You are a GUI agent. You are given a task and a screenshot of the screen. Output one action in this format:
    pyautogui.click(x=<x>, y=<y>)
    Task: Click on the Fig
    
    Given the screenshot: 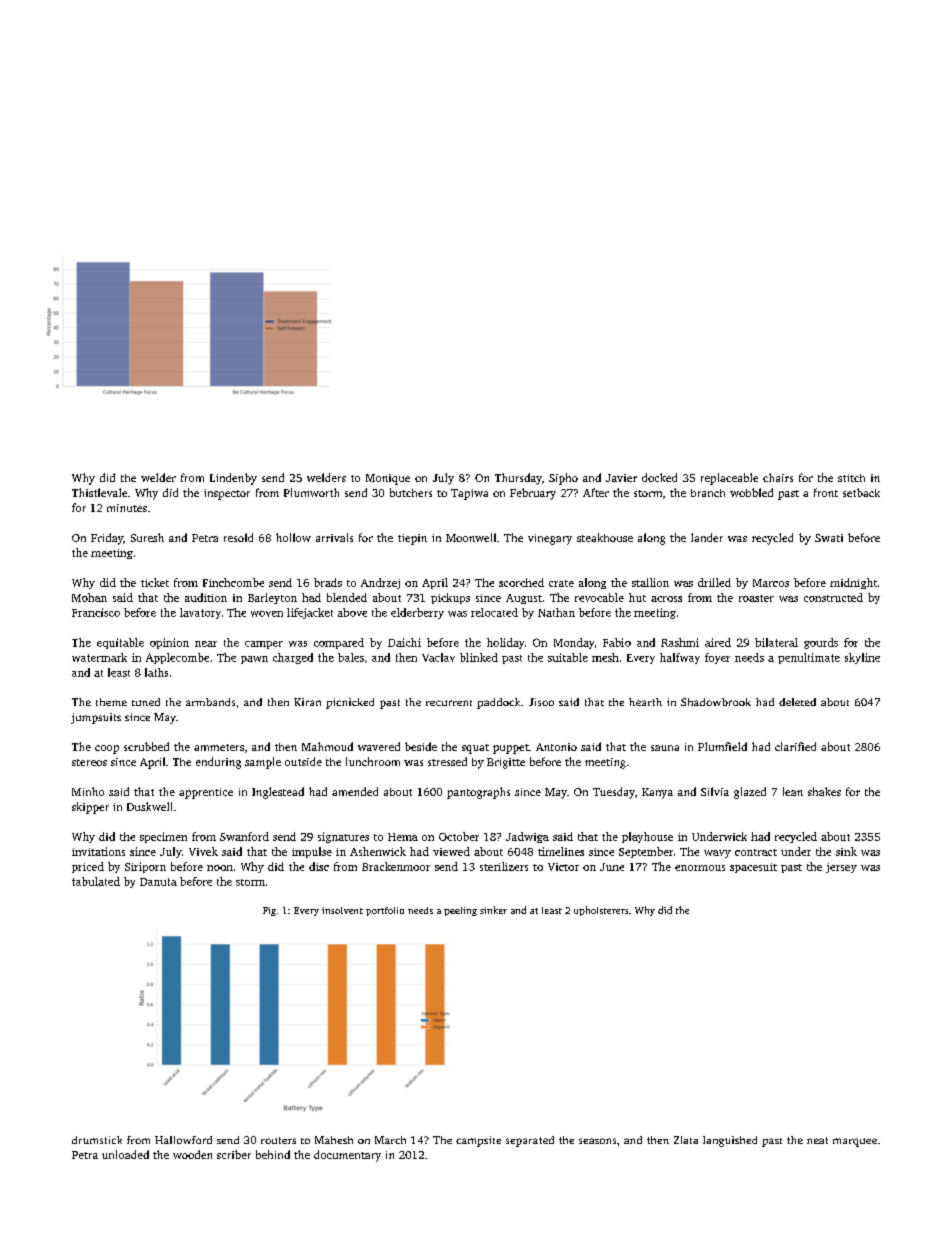 What is the action you would take?
    pyautogui.click(x=269, y=911)
